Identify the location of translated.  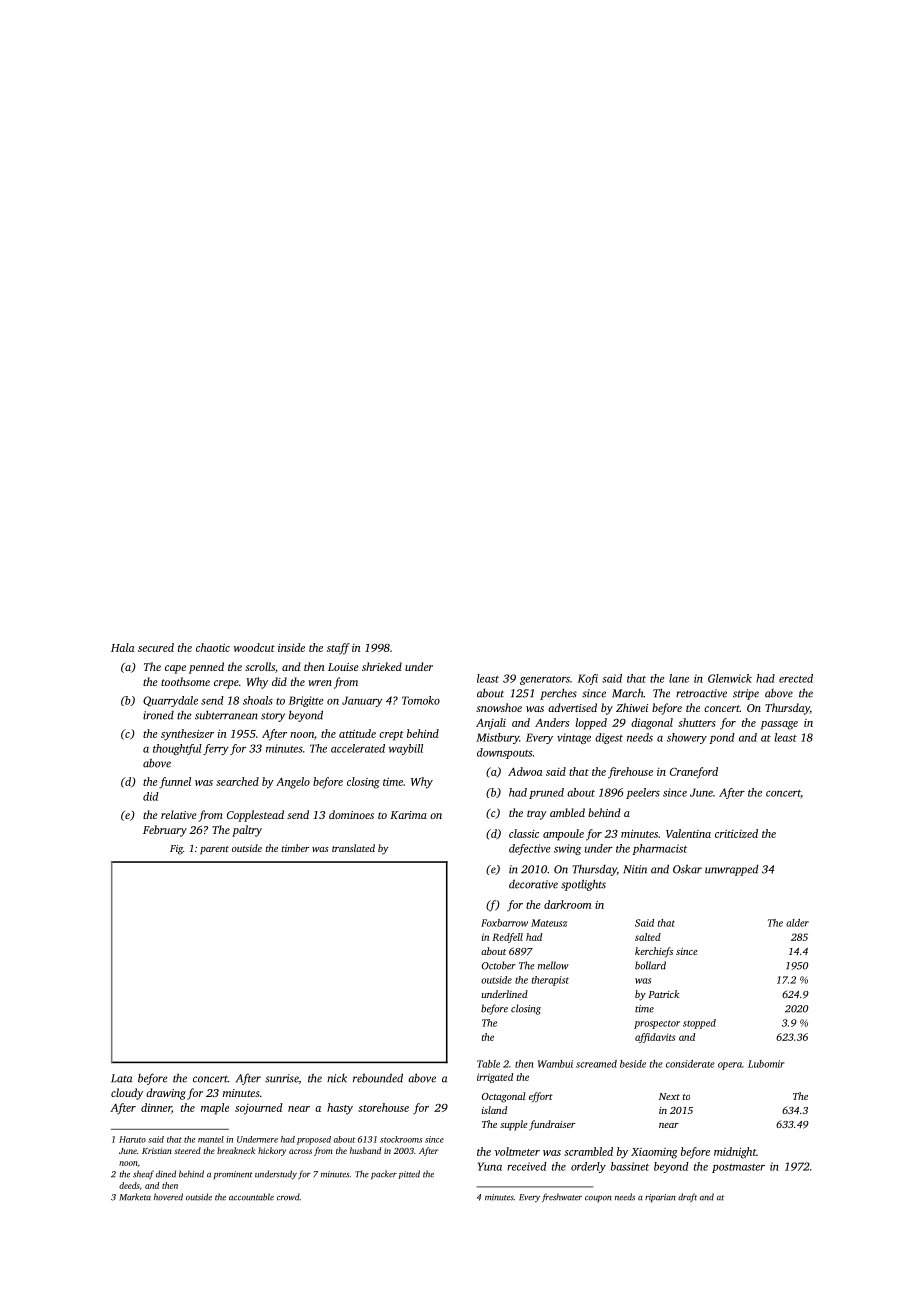
(353, 848).
